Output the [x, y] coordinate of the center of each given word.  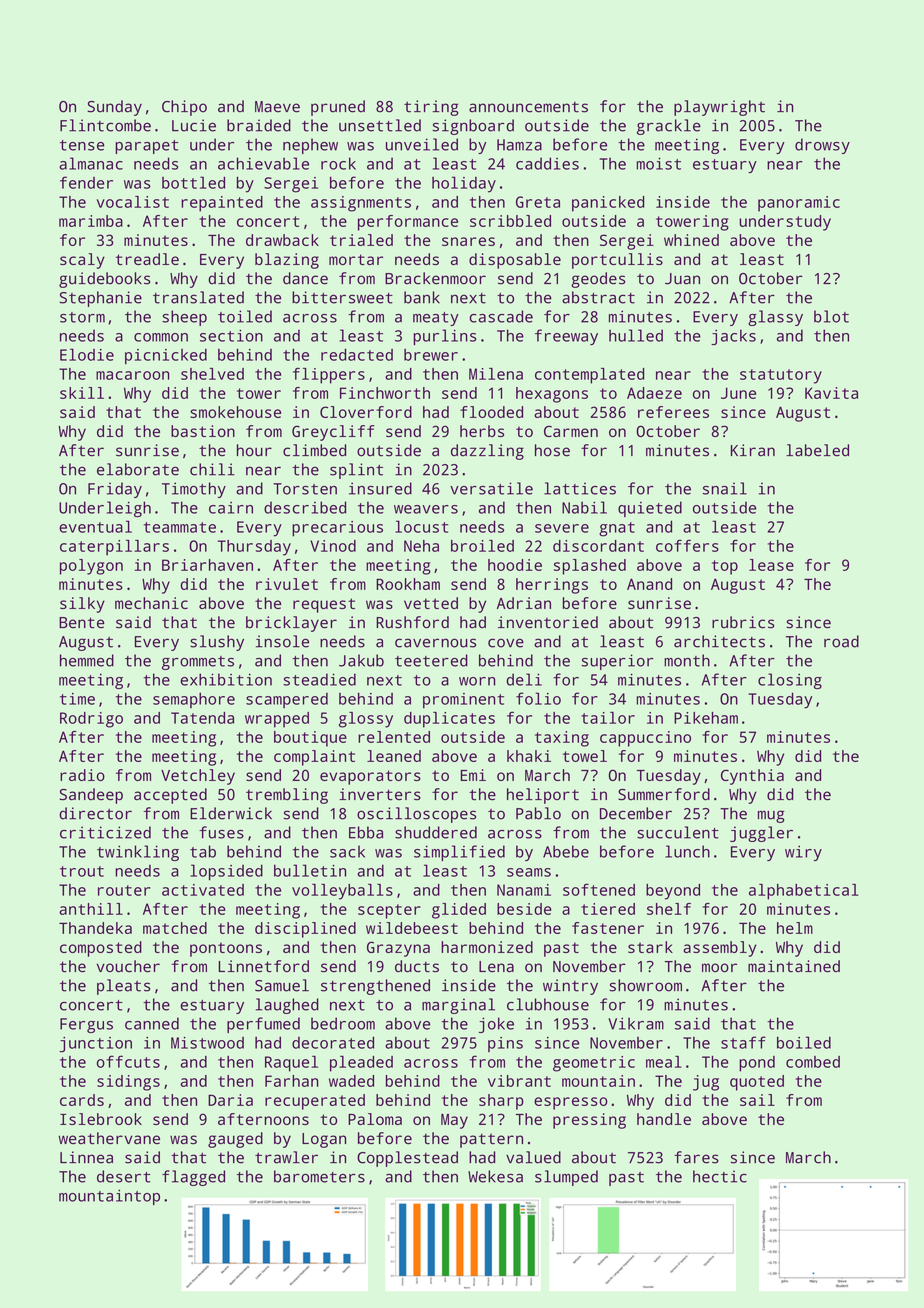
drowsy [822, 146]
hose [552, 450]
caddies [547, 163]
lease [771, 565]
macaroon [132, 375]
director [95, 813]
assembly [720, 949]
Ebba [366, 832]
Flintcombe [105, 125]
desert [123, 1176]
